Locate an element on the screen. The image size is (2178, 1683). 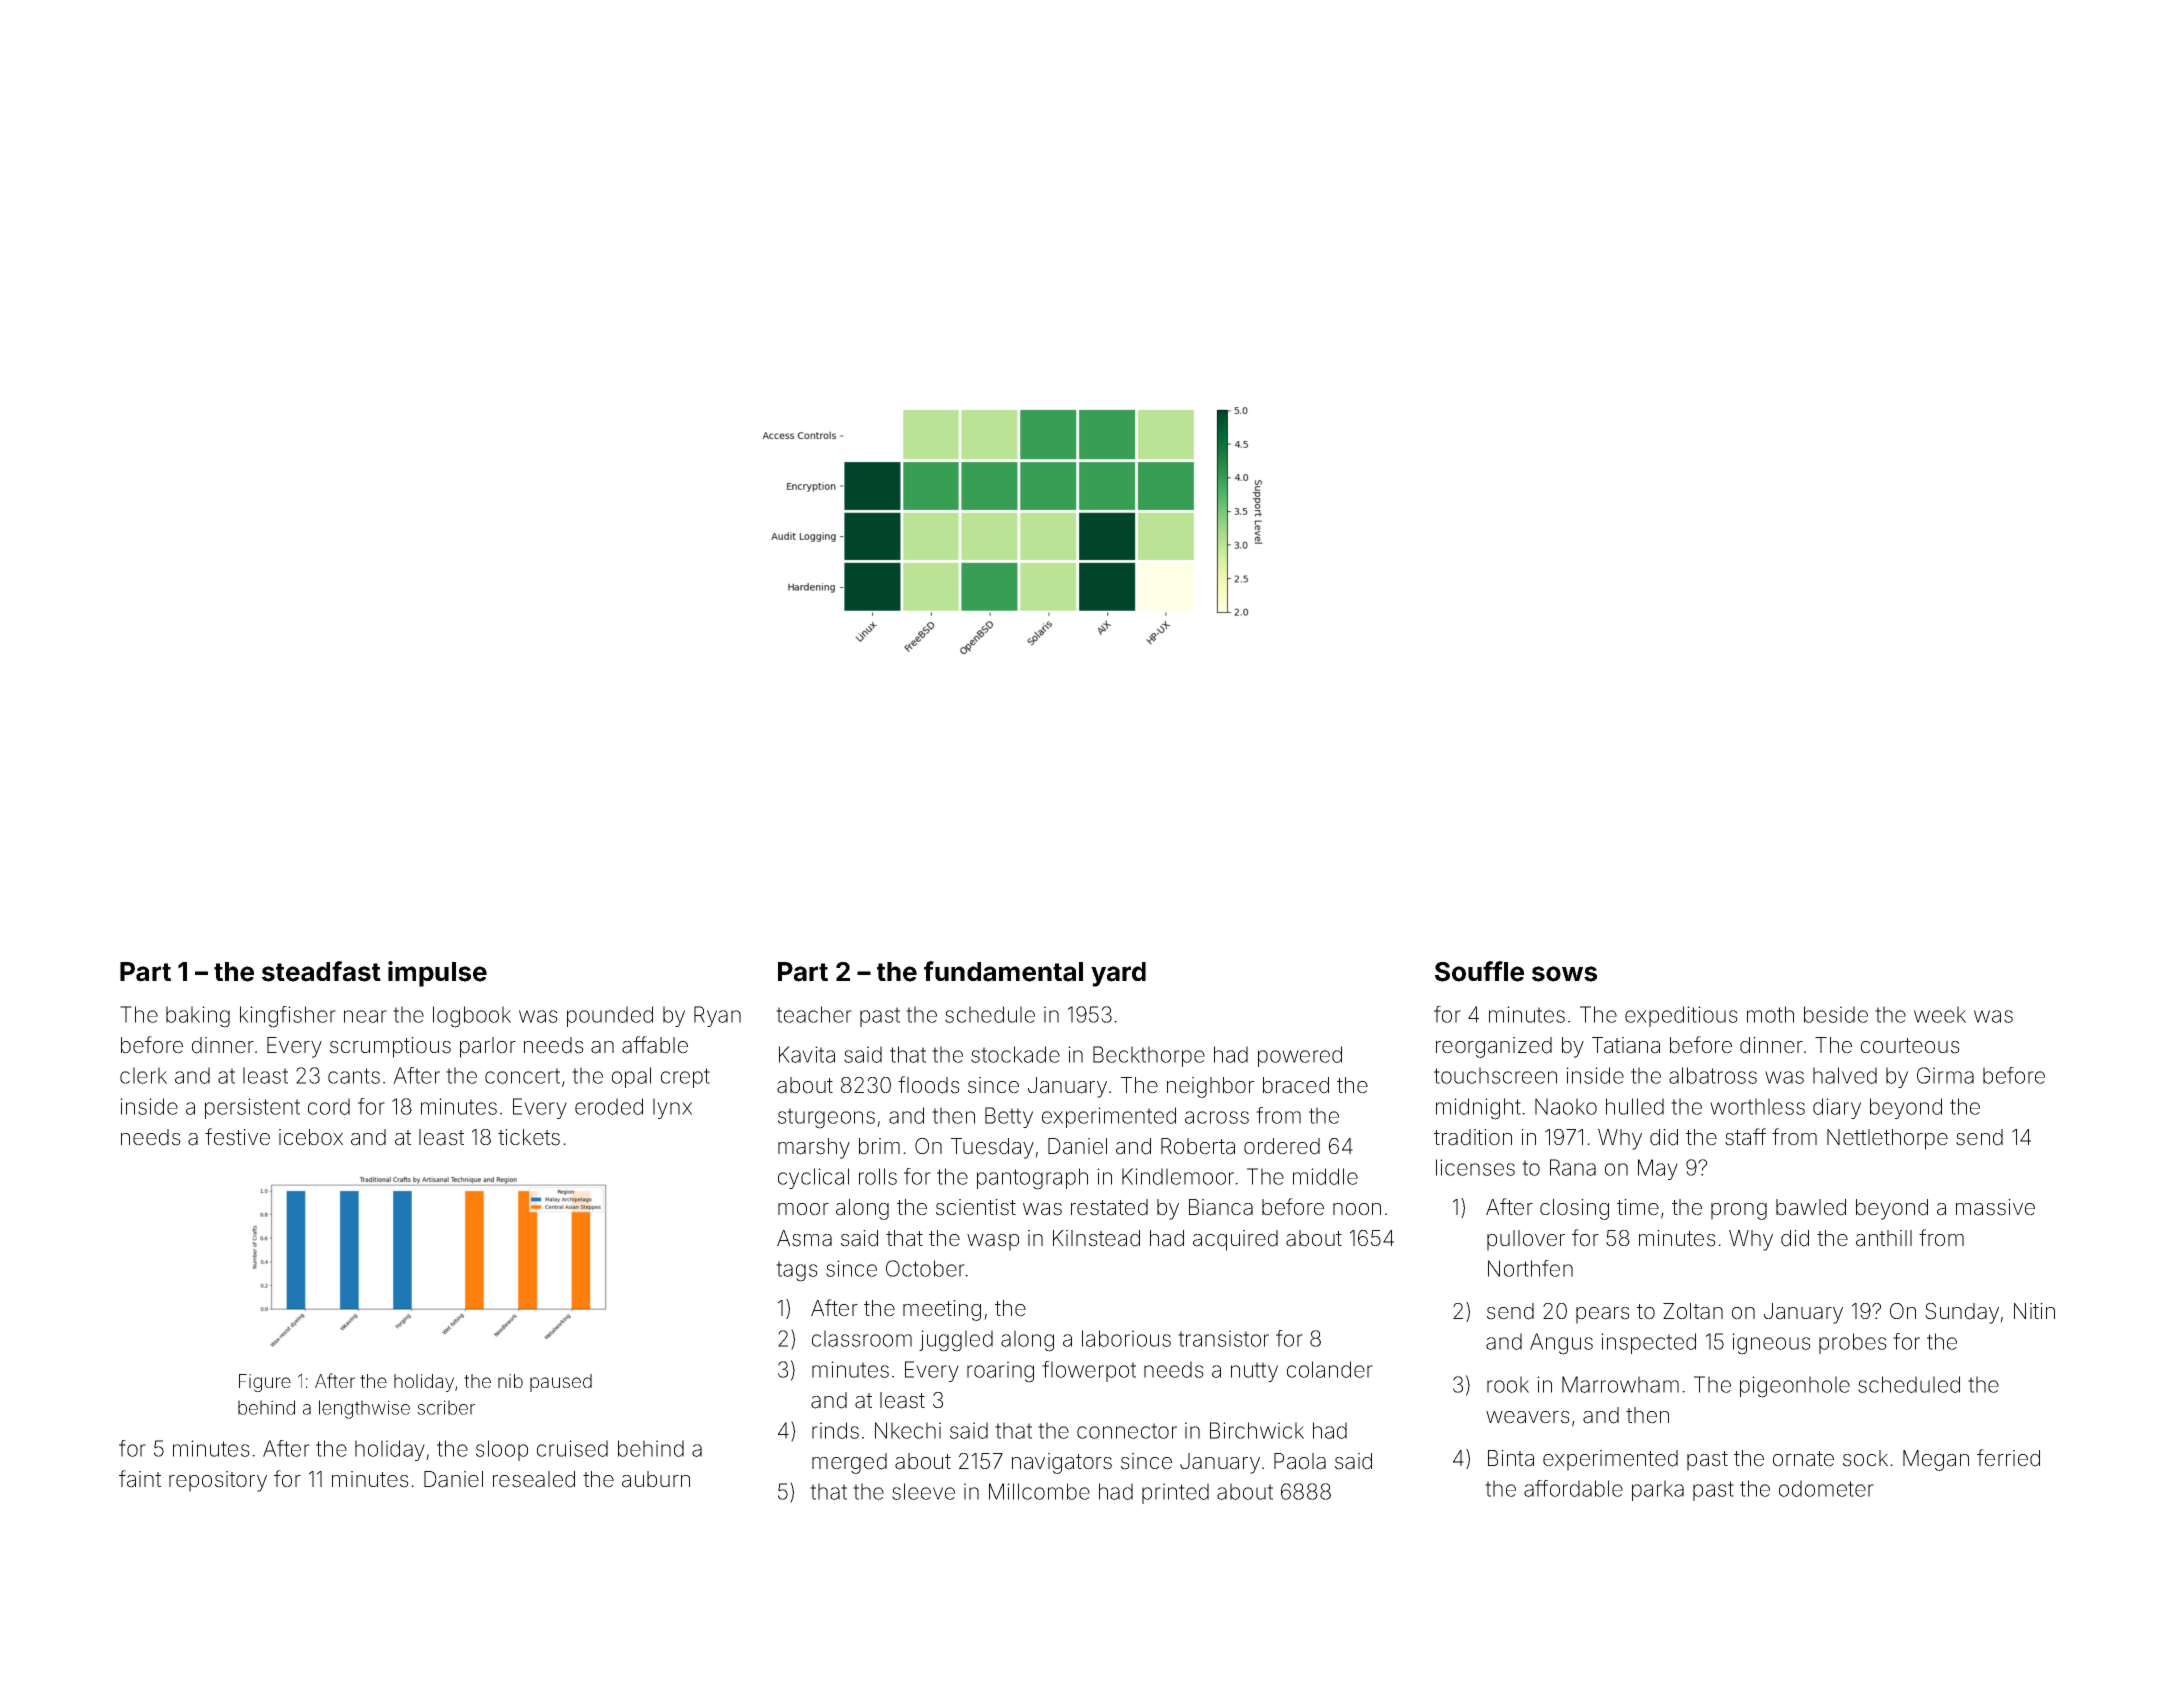
ferried is located at coordinates (2008, 1458).
